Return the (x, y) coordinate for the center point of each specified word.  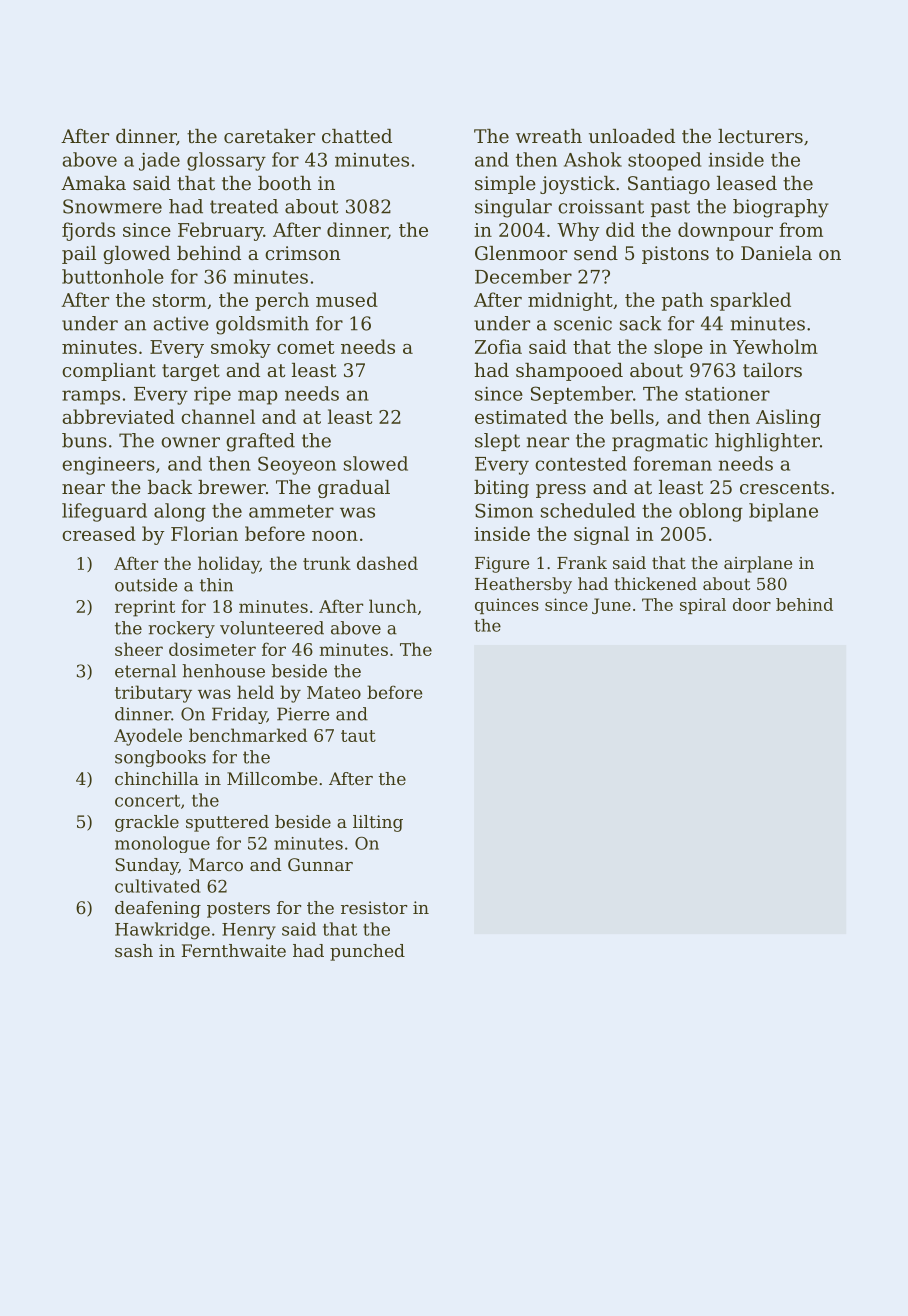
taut (358, 736)
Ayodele (148, 737)
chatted (357, 136)
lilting (378, 823)
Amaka (93, 183)
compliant (109, 372)
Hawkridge (162, 931)
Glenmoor (521, 253)
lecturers (760, 136)
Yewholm (775, 346)
